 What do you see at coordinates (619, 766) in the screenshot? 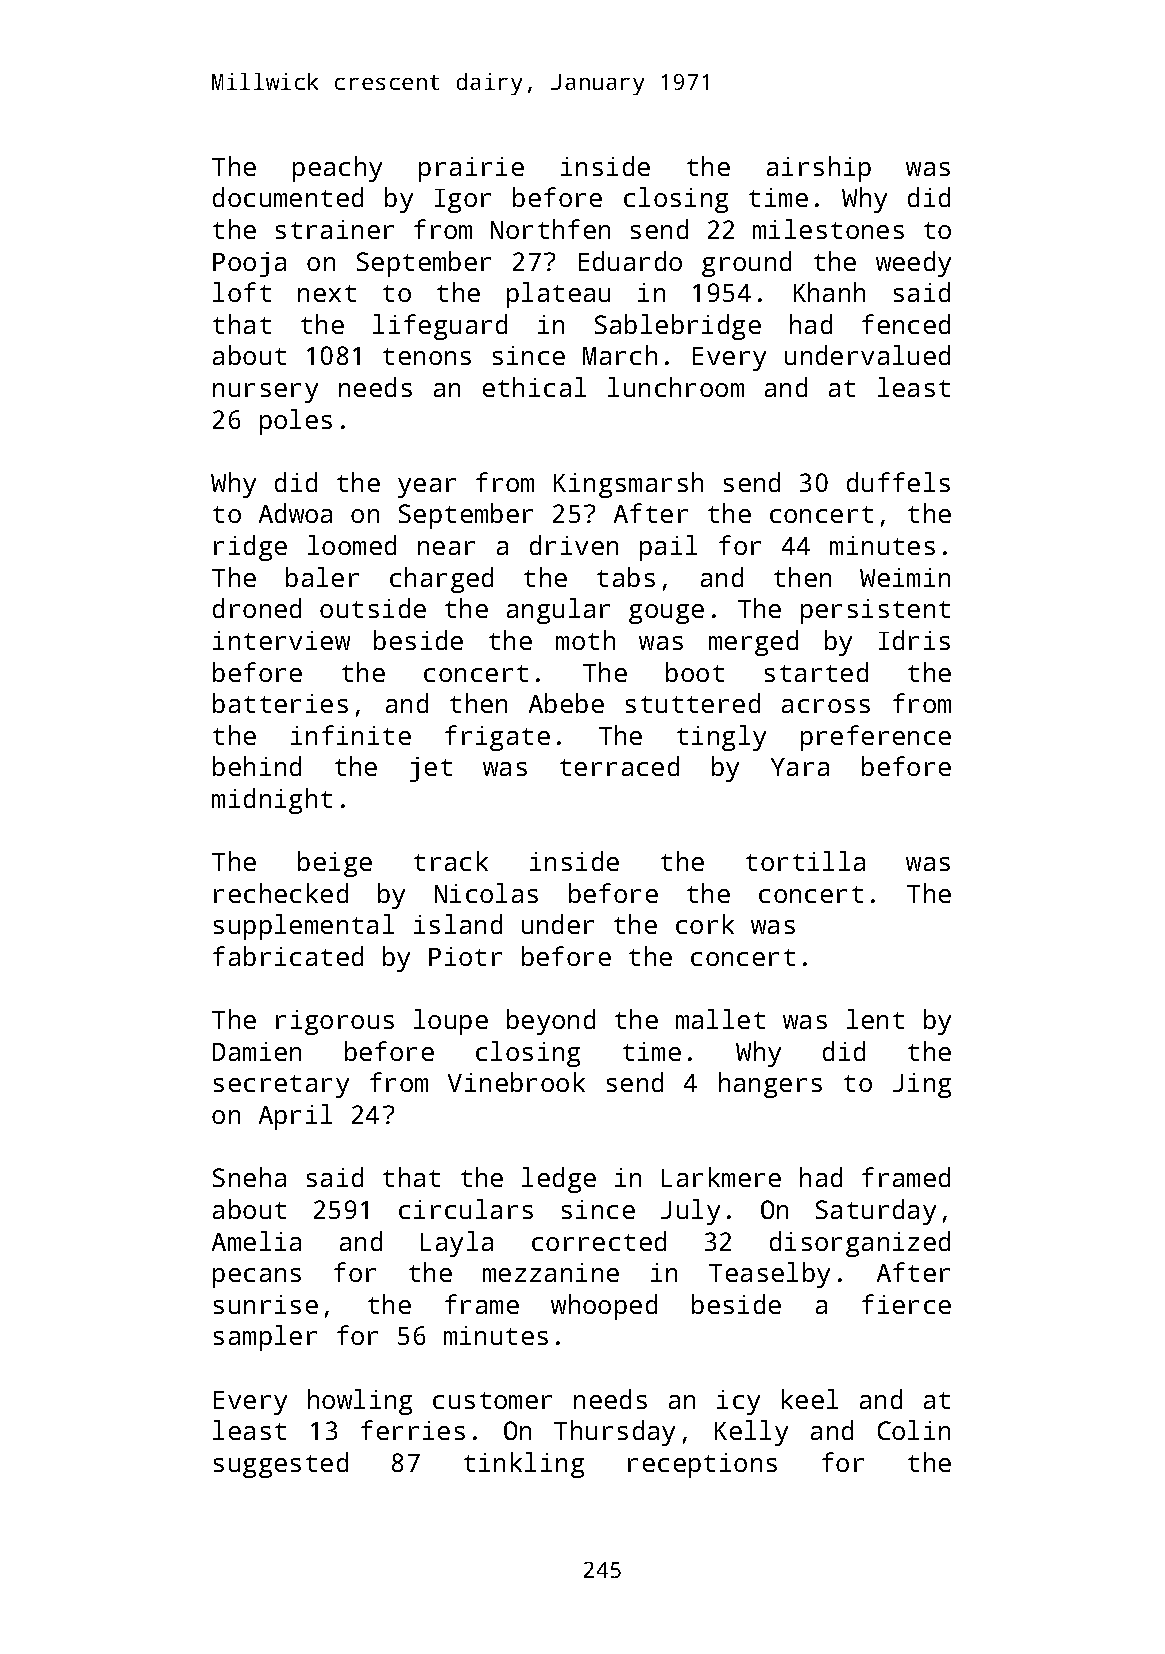
I see `terraced` at bounding box center [619, 766].
